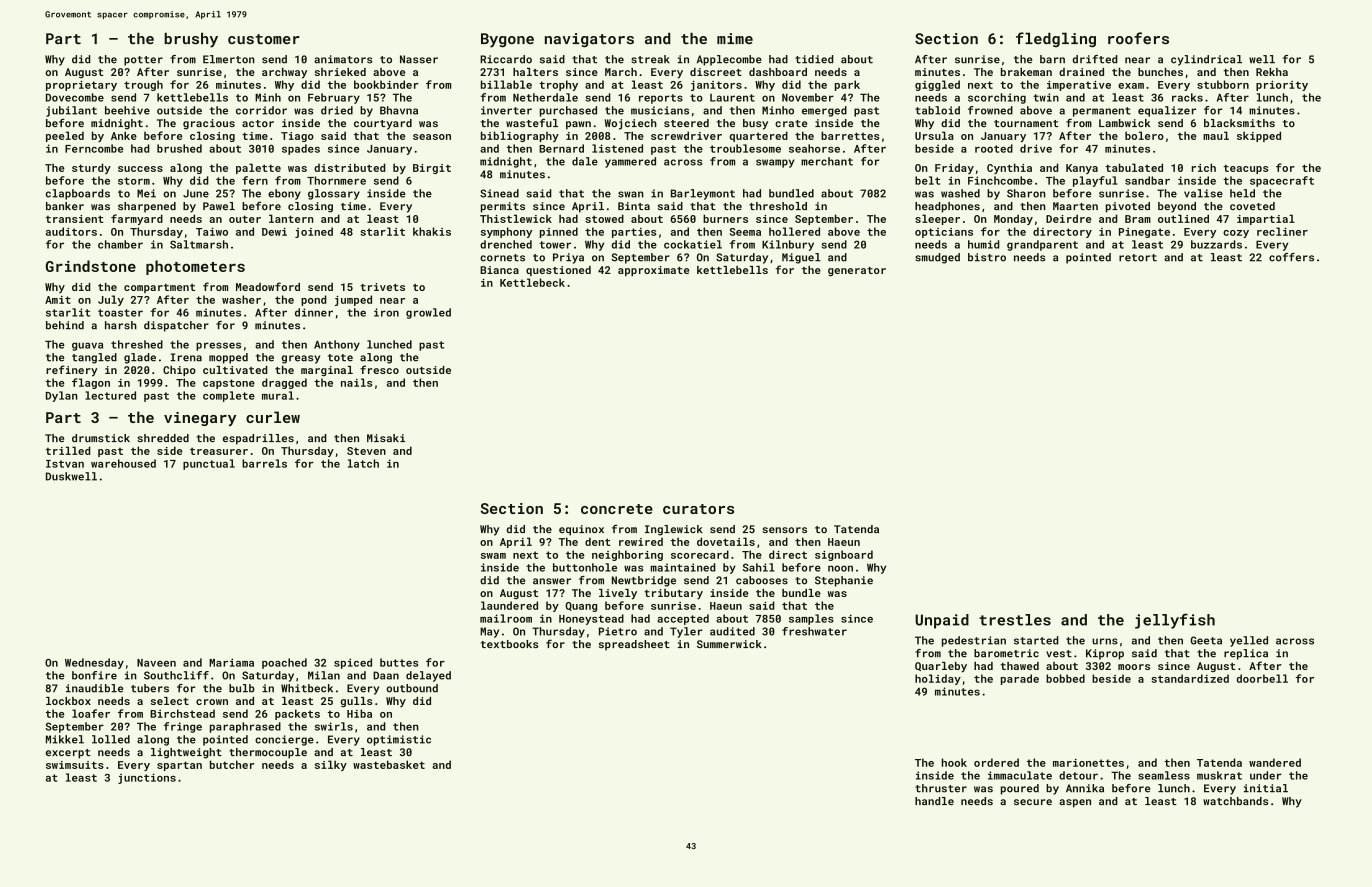 The height and width of the screenshot is (887, 1372). I want to click on optimistic, so click(399, 740).
